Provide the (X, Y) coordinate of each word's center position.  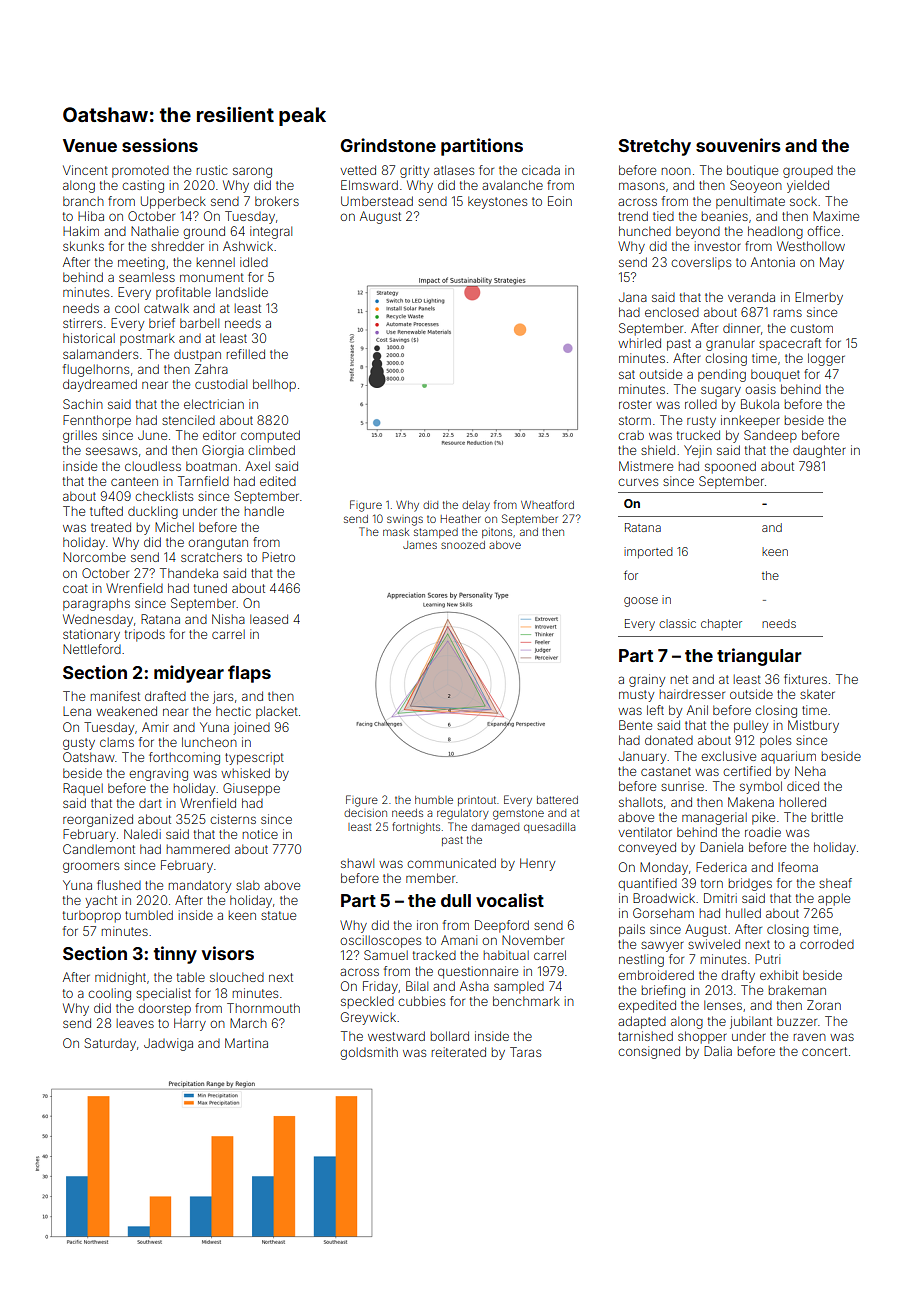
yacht (101, 901)
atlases (454, 170)
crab (631, 435)
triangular (759, 657)
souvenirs (738, 145)
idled (254, 262)
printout (477, 801)
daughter (819, 451)
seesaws (111, 451)
